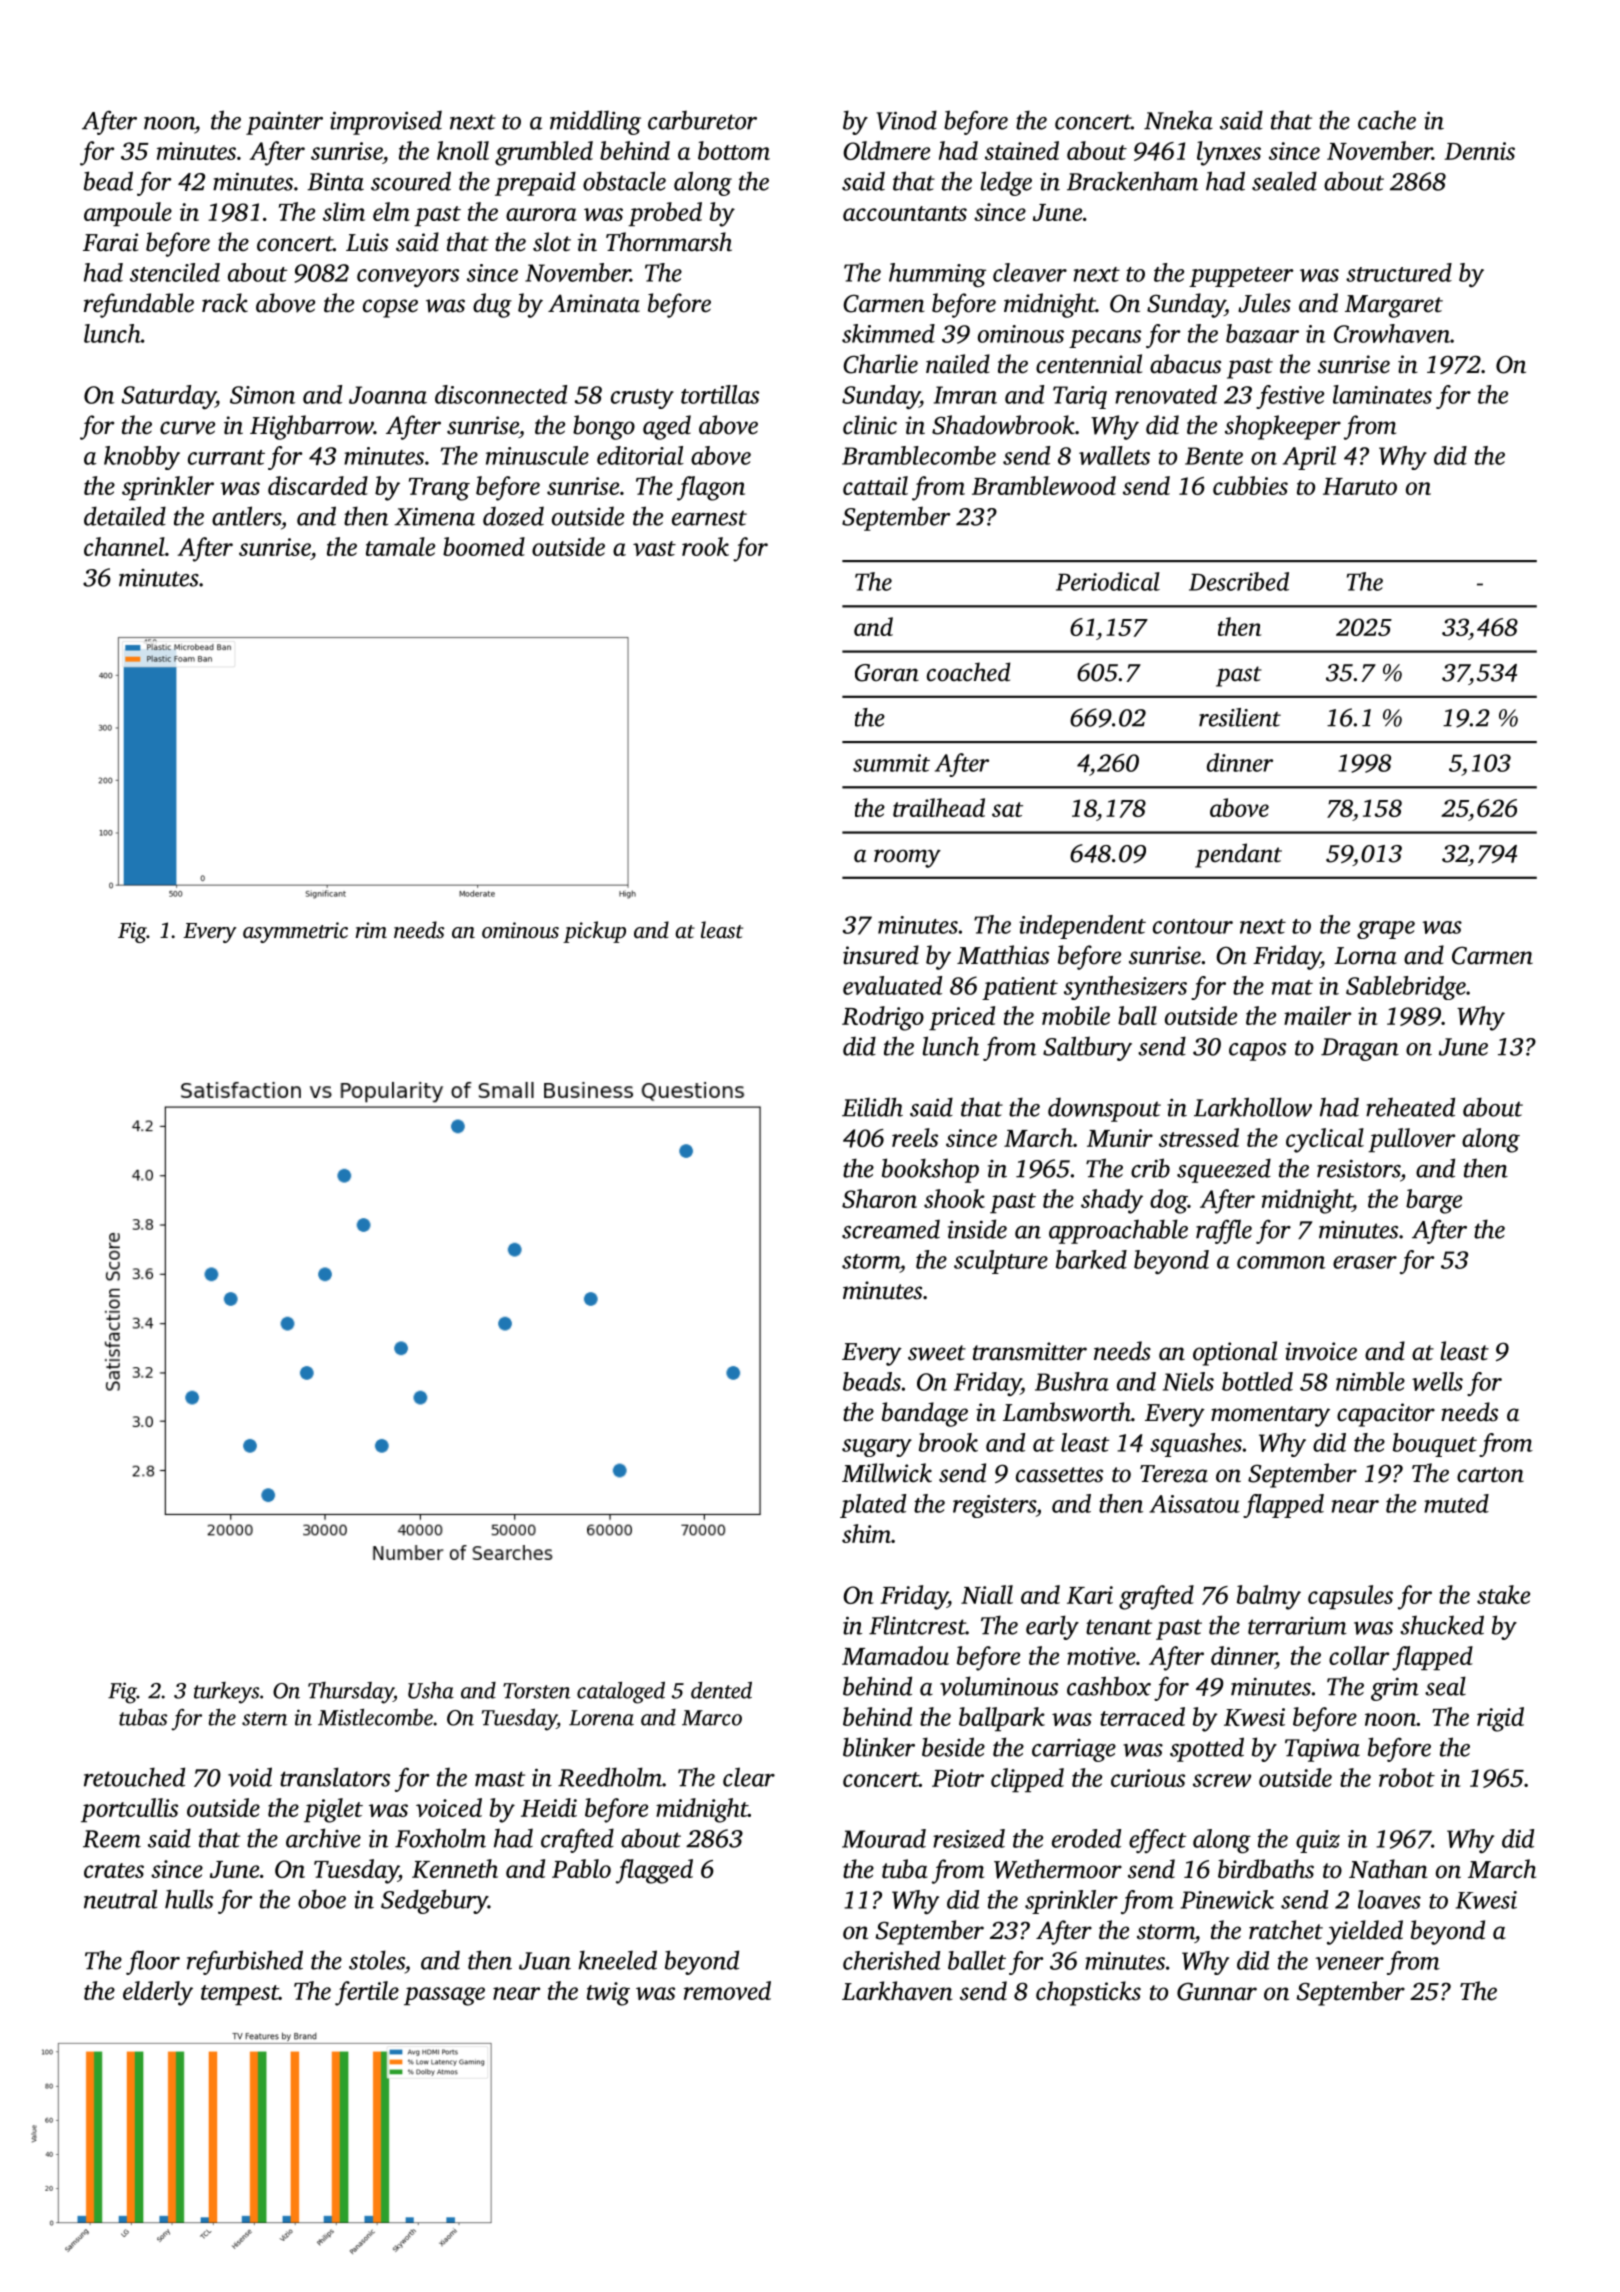  What do you see at coordinates (1030, 272) in the document?
I see `cleaver` at bounding box center [1030, 272].
